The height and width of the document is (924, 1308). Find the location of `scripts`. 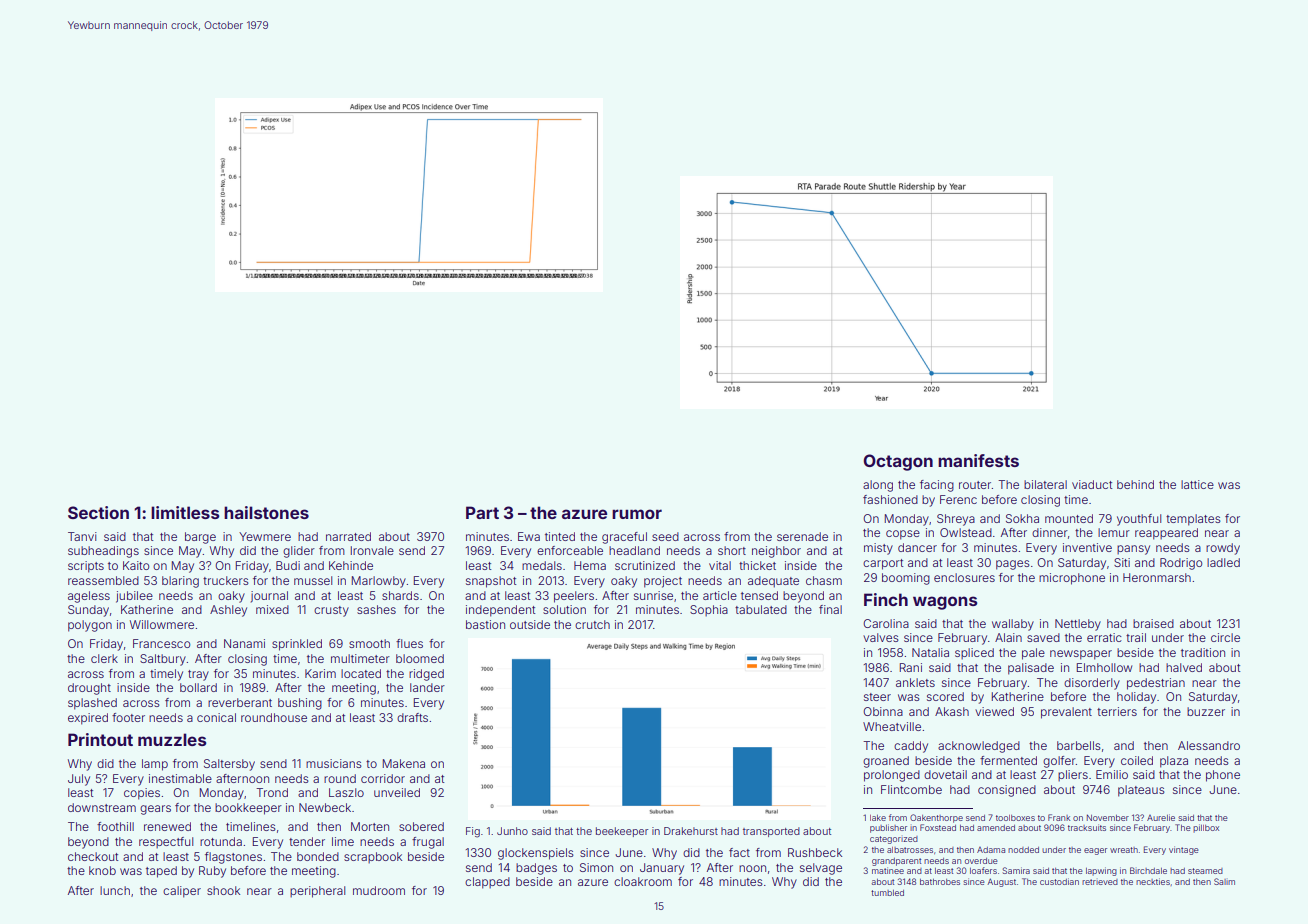

scripts is located at coordinates (86, 567).
